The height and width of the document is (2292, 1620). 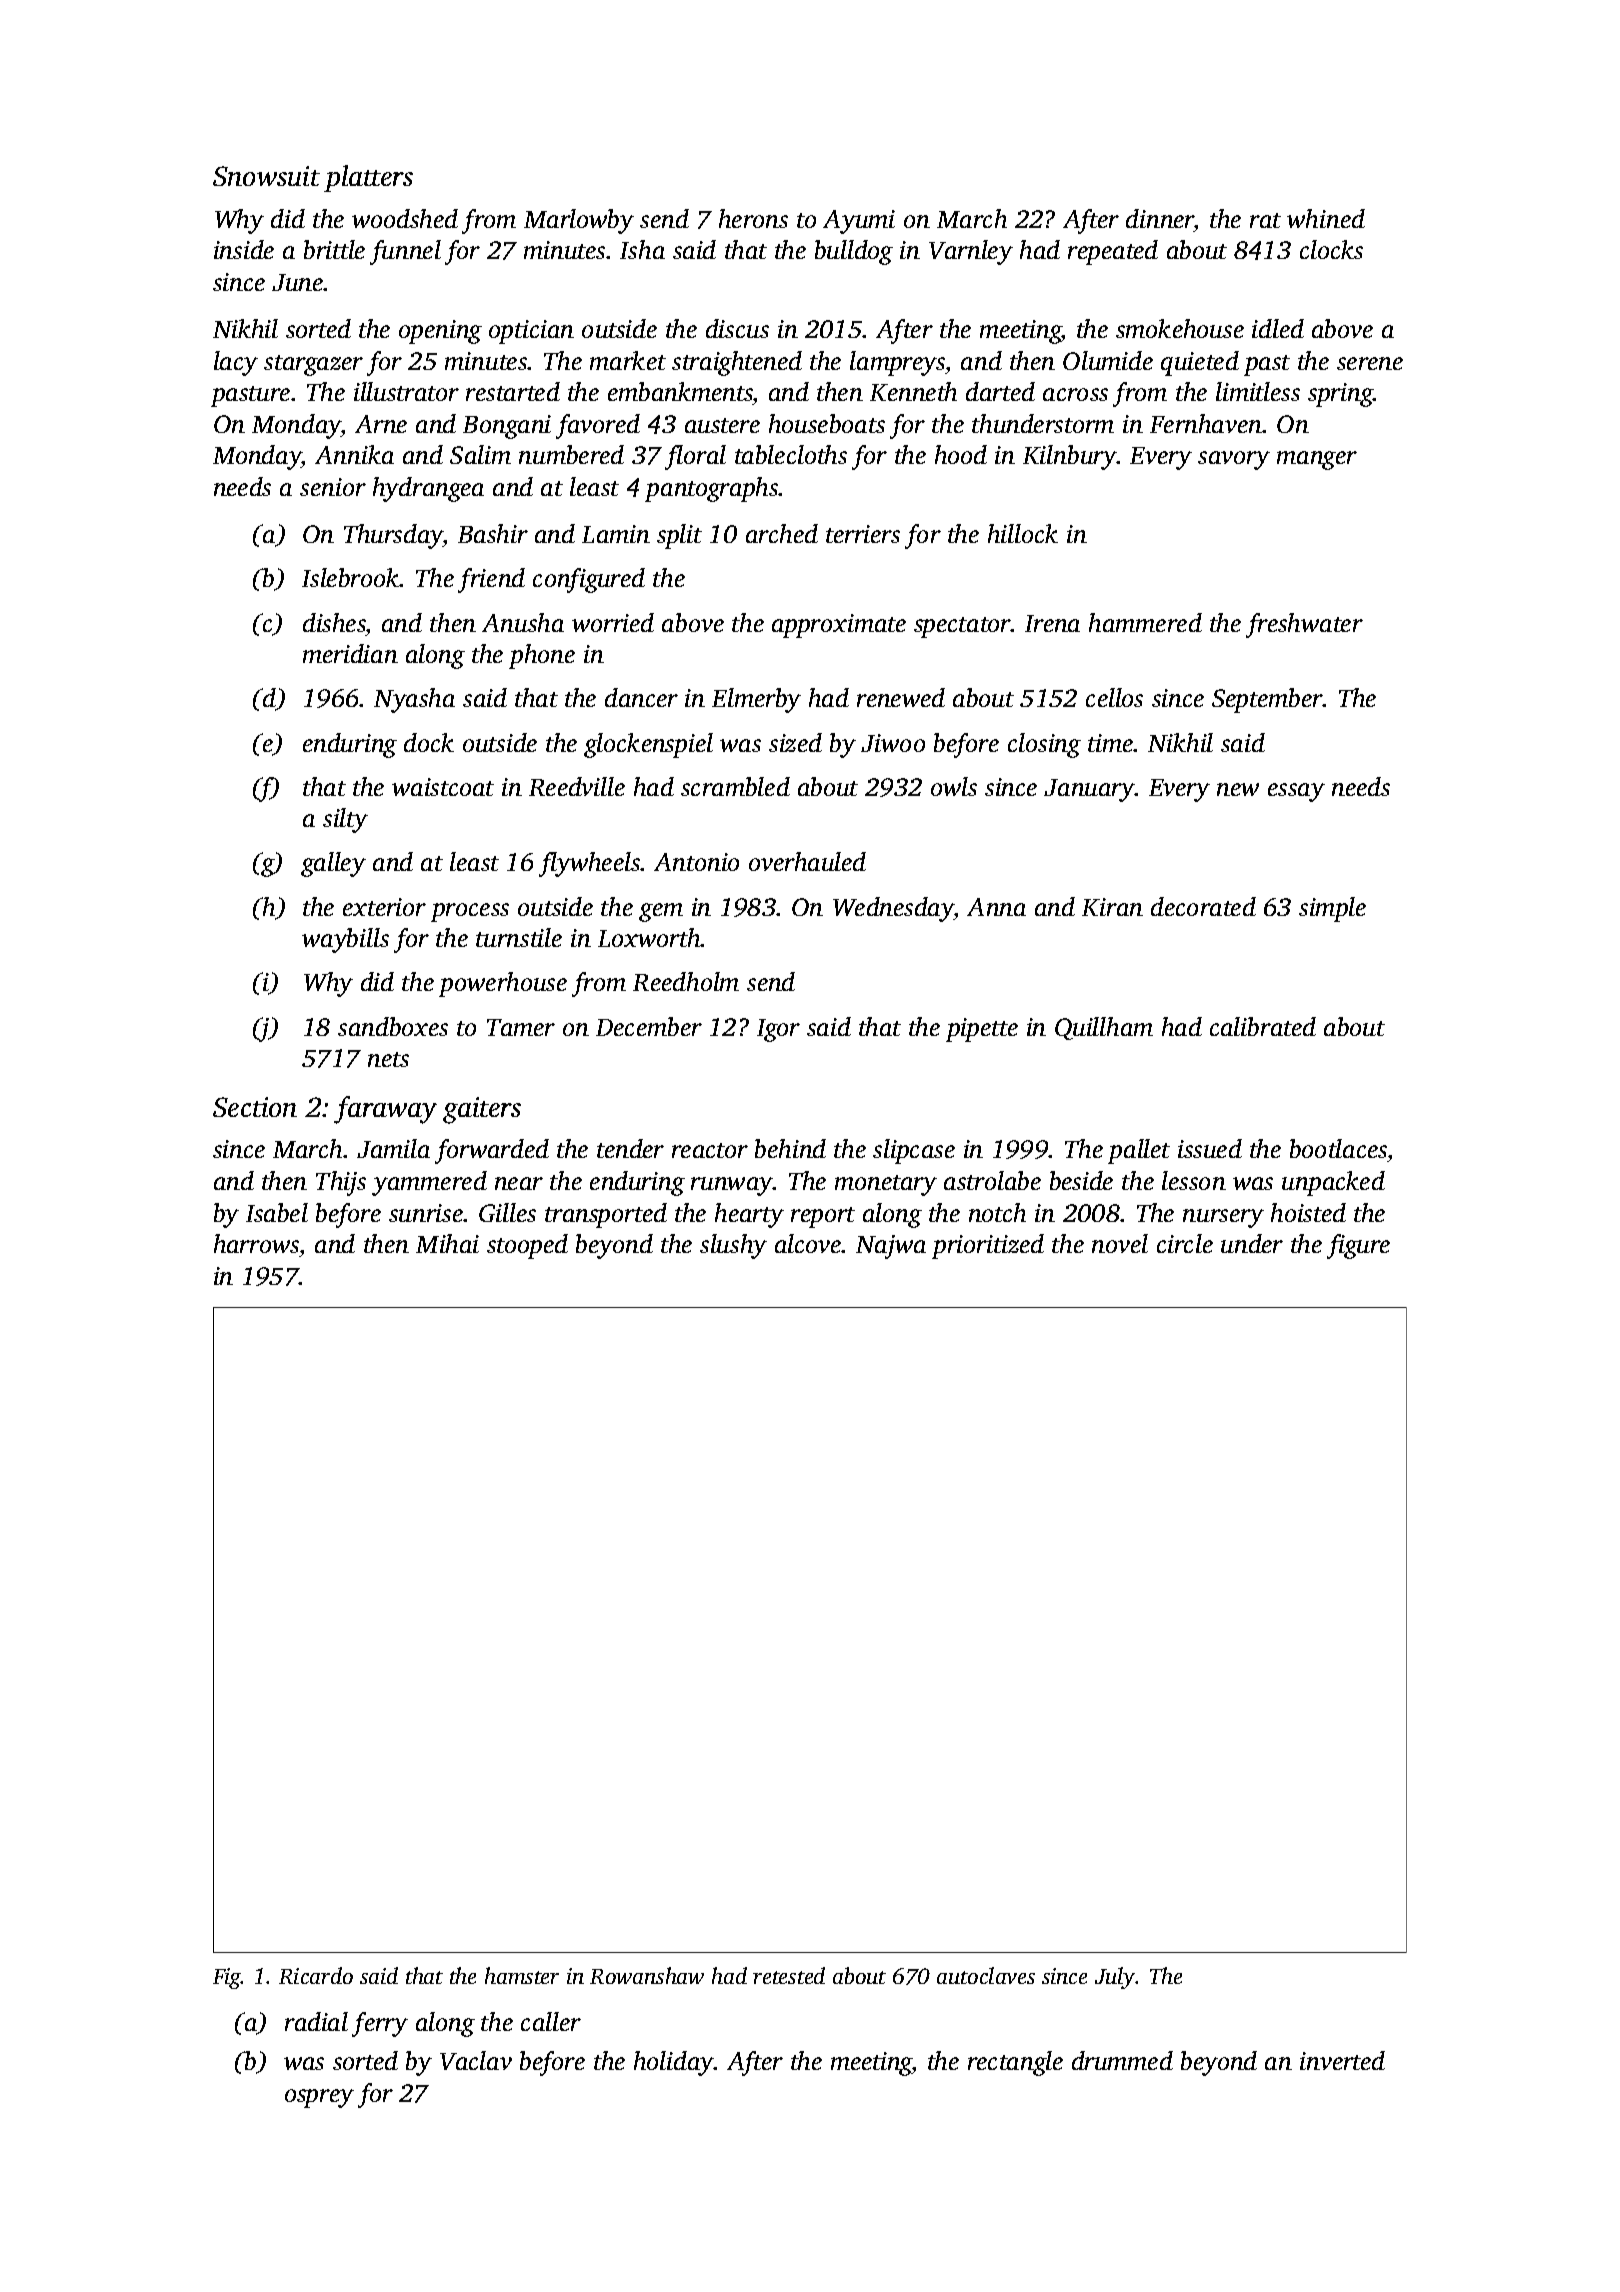 What do you see at coordinates (986, 1975) in the document?
I see `autoclaves` at bounding box center [986, 1975].
